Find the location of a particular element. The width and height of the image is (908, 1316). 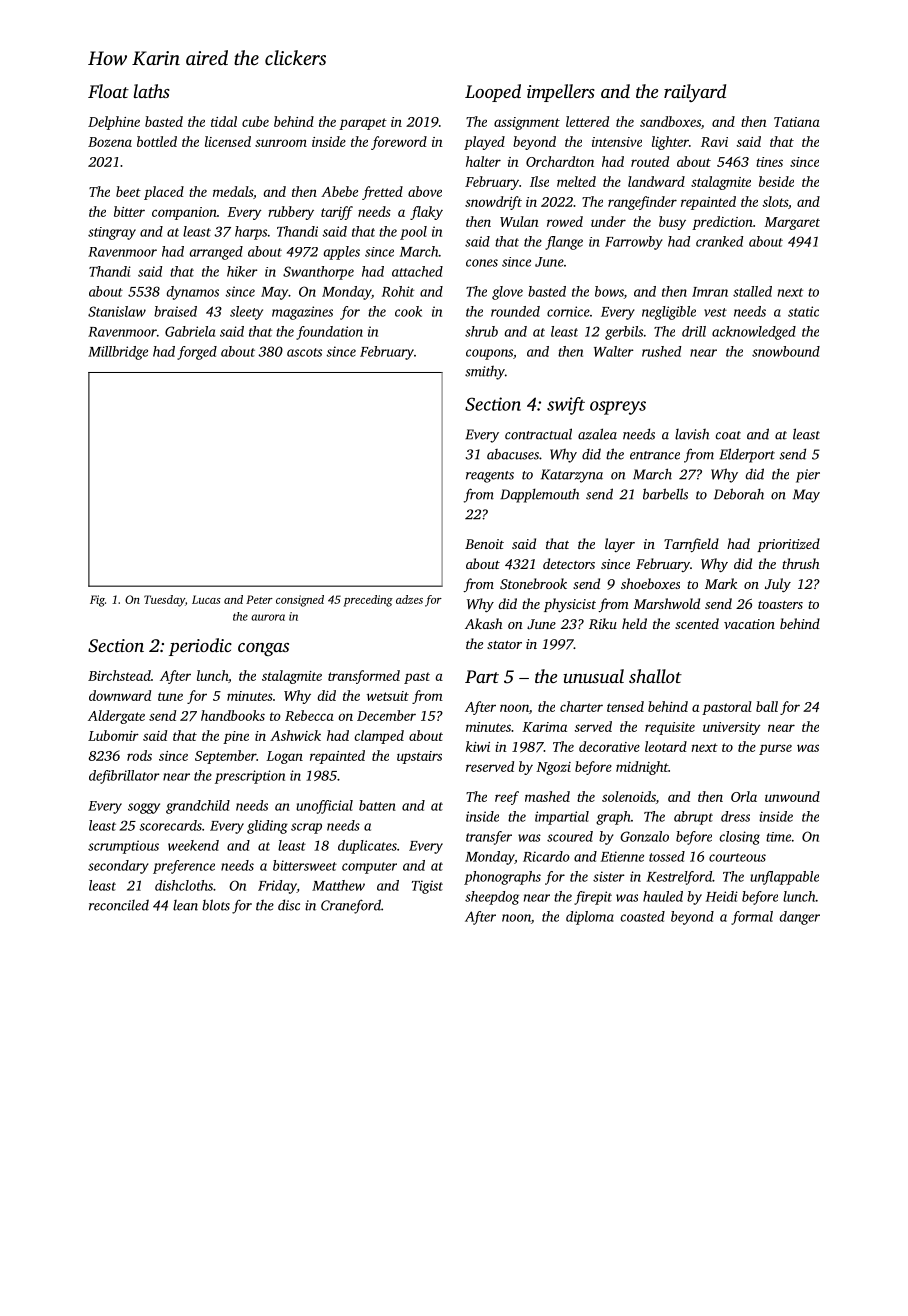

Gonzalo is located at coordinates (644, 836).
